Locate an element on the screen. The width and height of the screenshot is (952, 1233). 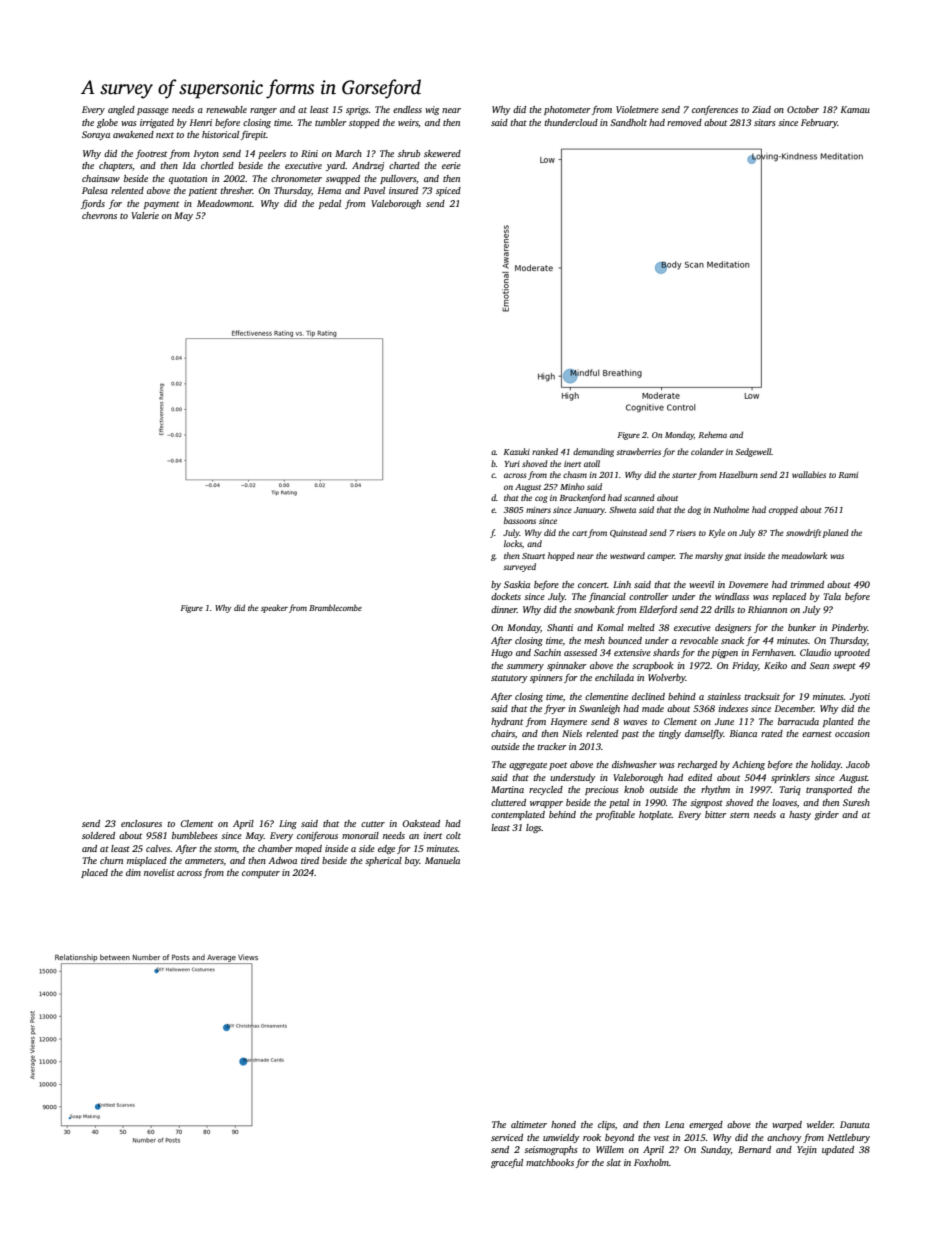
honed is located at coordinates (563, 1124).
